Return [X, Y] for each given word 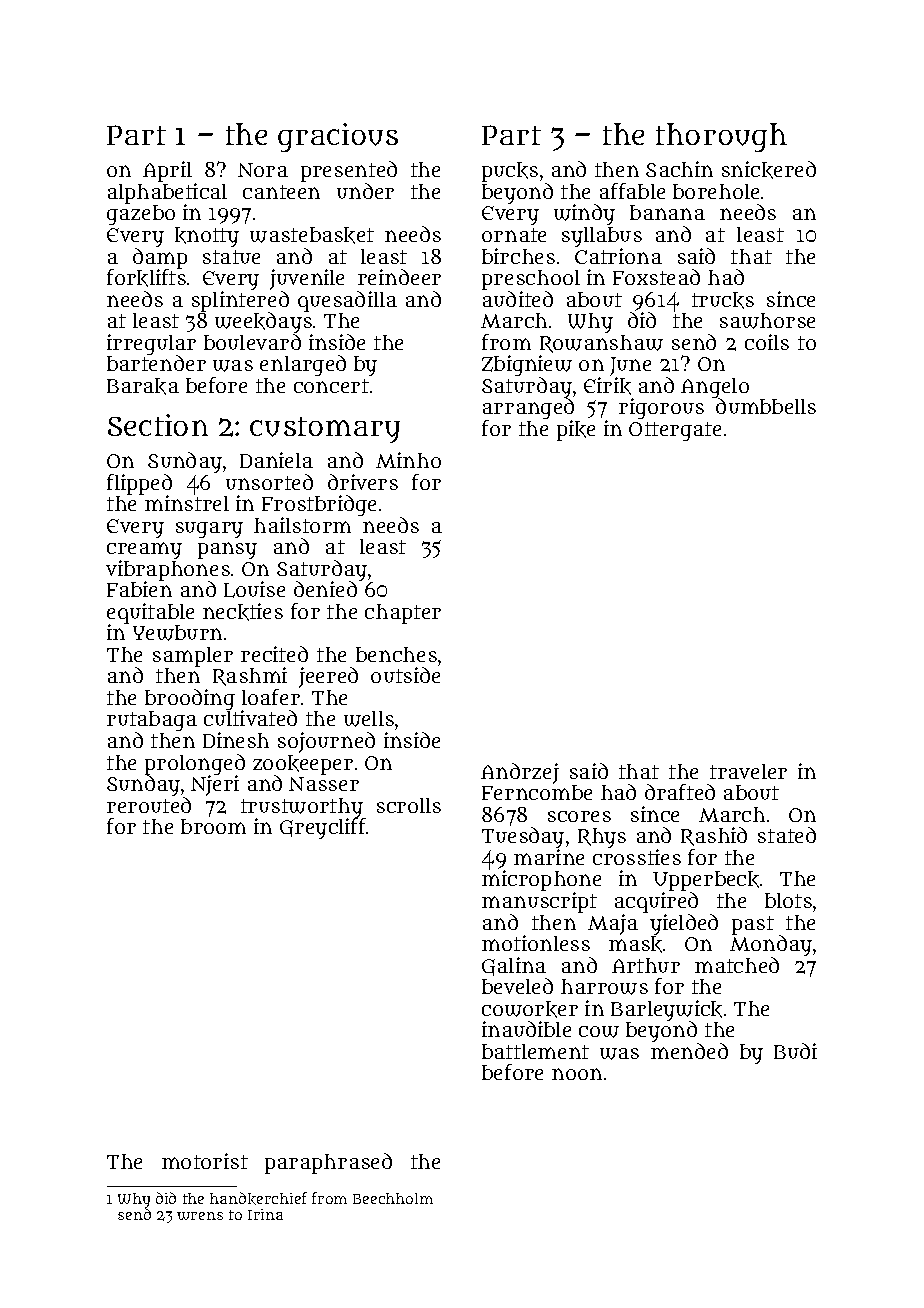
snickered [769, 170]
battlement [535, 1051]
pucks [510, 172]
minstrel [187, 503]
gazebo [141, 215]
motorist [205, 1161]
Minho [408, 460]
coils [767, 342]
